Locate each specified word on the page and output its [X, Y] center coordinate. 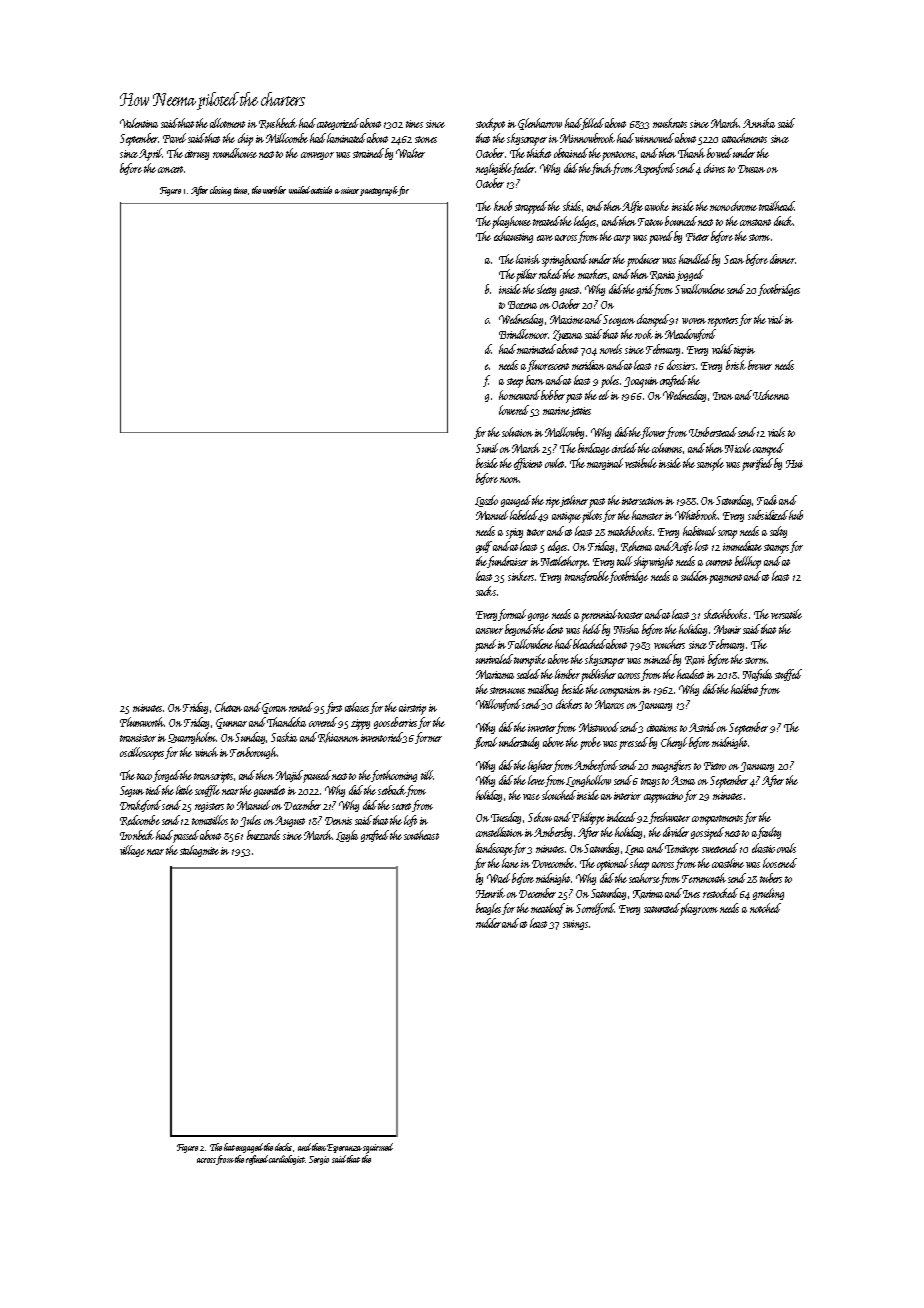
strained [368, 153]
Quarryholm [192, 738]
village [132, 851]
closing [220, 191]
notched [765, 908]
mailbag [543, 690]
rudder [488, 923]
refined [257, 1160]
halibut [745, 690]
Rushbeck [278, 123]
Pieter [697, 237]
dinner [782, 259]
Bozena [522, 305]
